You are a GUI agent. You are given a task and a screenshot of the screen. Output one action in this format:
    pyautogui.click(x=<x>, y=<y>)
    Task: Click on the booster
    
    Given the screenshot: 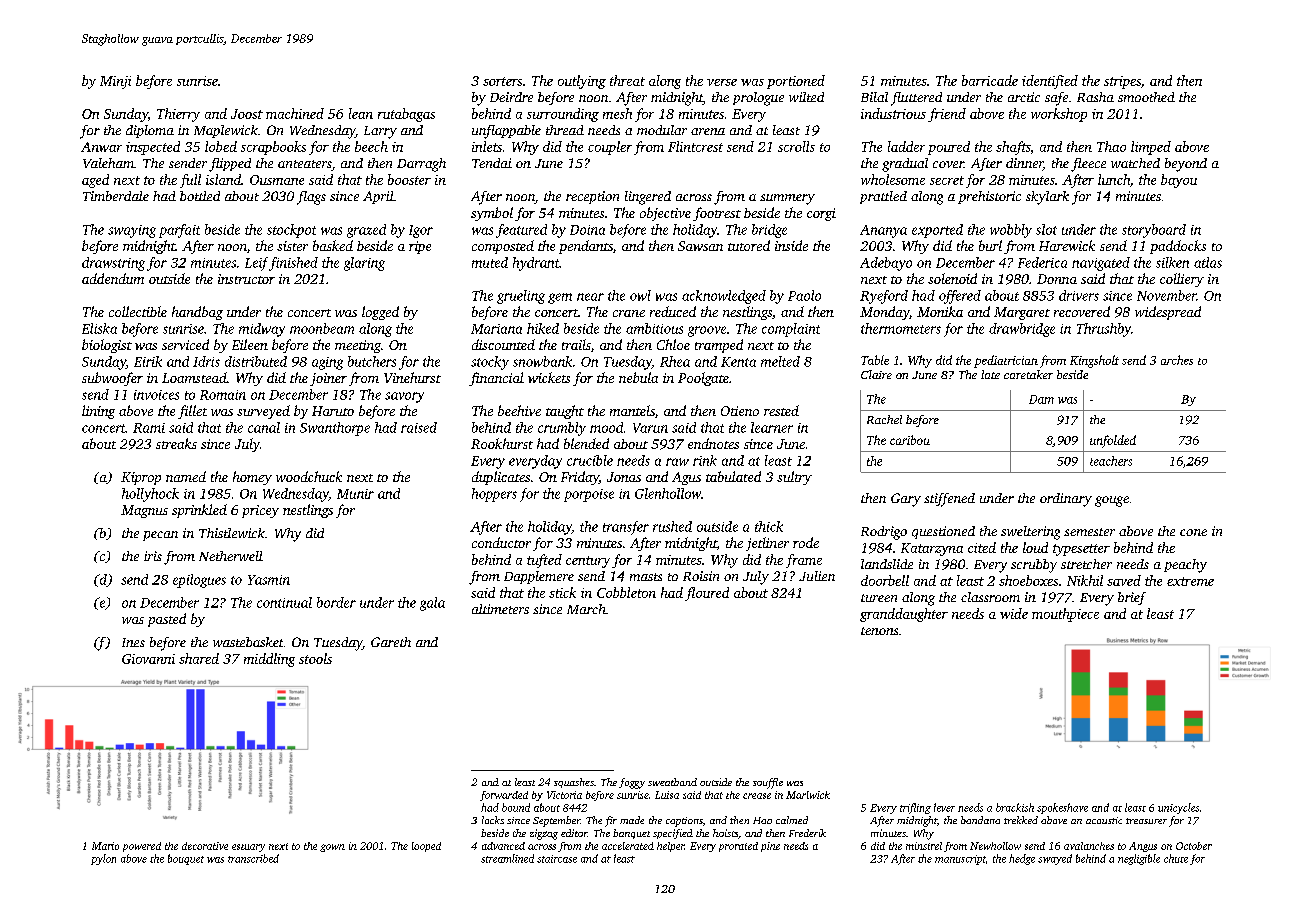 What is the action you would take?
    pyautogui.click(x=409, y=179)
